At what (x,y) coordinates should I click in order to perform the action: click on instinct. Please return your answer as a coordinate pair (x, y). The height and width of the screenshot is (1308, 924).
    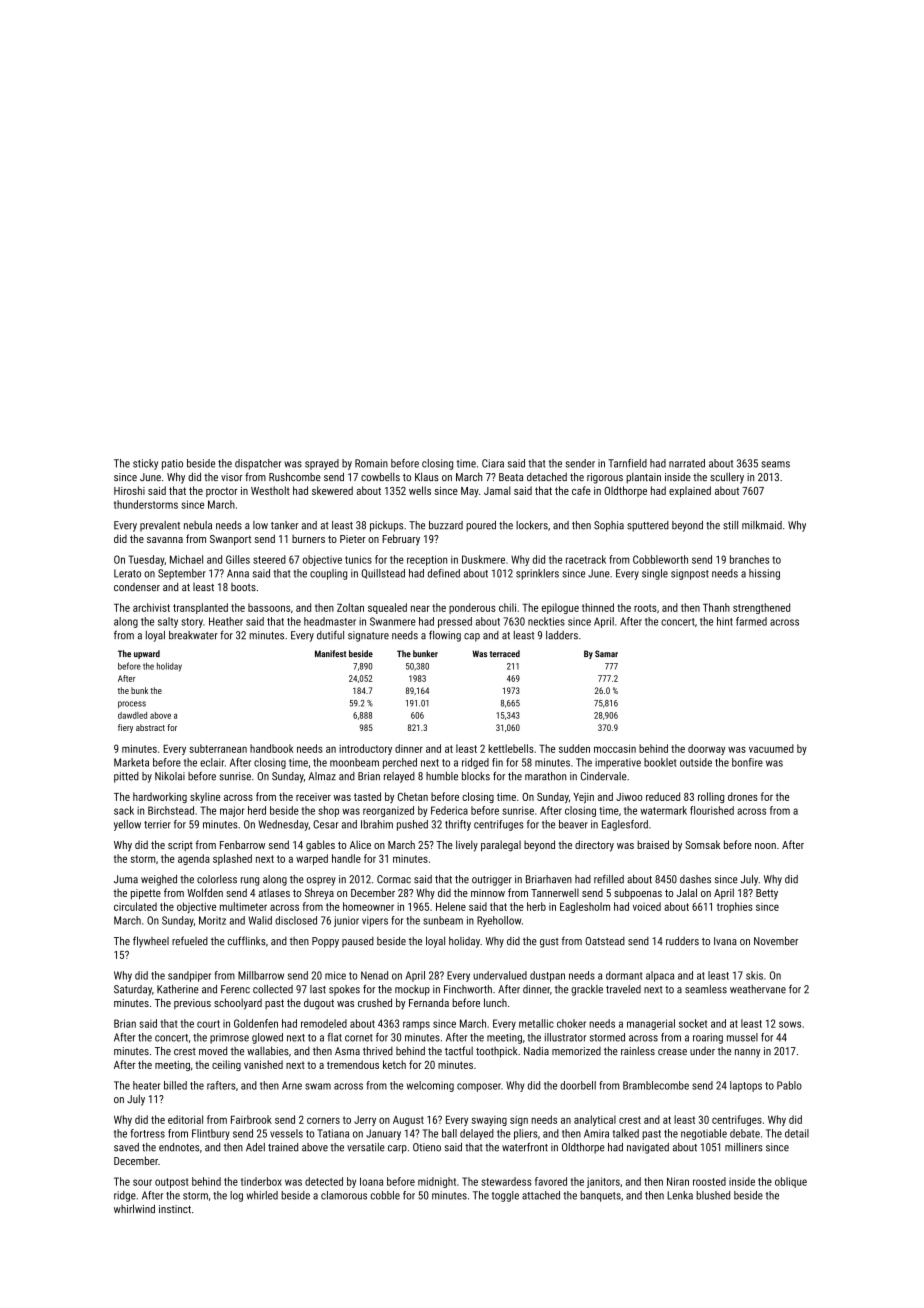
    Looking at the image, I should click on (175, 1209).
